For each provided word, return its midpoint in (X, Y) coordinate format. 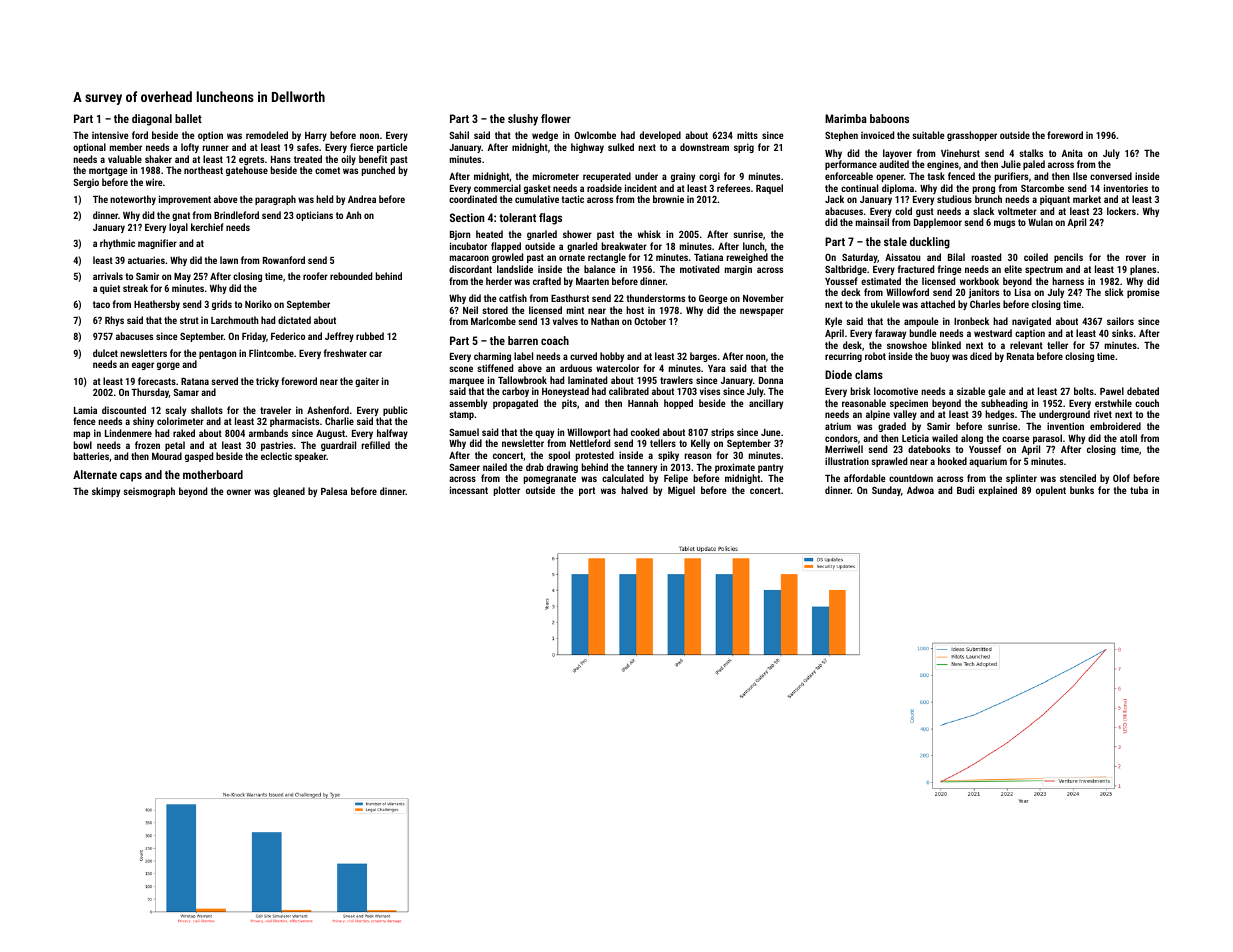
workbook (979, 281)
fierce (361, 147)
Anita (1072, 153)
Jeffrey (339, 337)
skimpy (106, 492)
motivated (699, 269)
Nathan (605, 321)
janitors (983, 293)
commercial (497, 188)
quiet (110, 289)
